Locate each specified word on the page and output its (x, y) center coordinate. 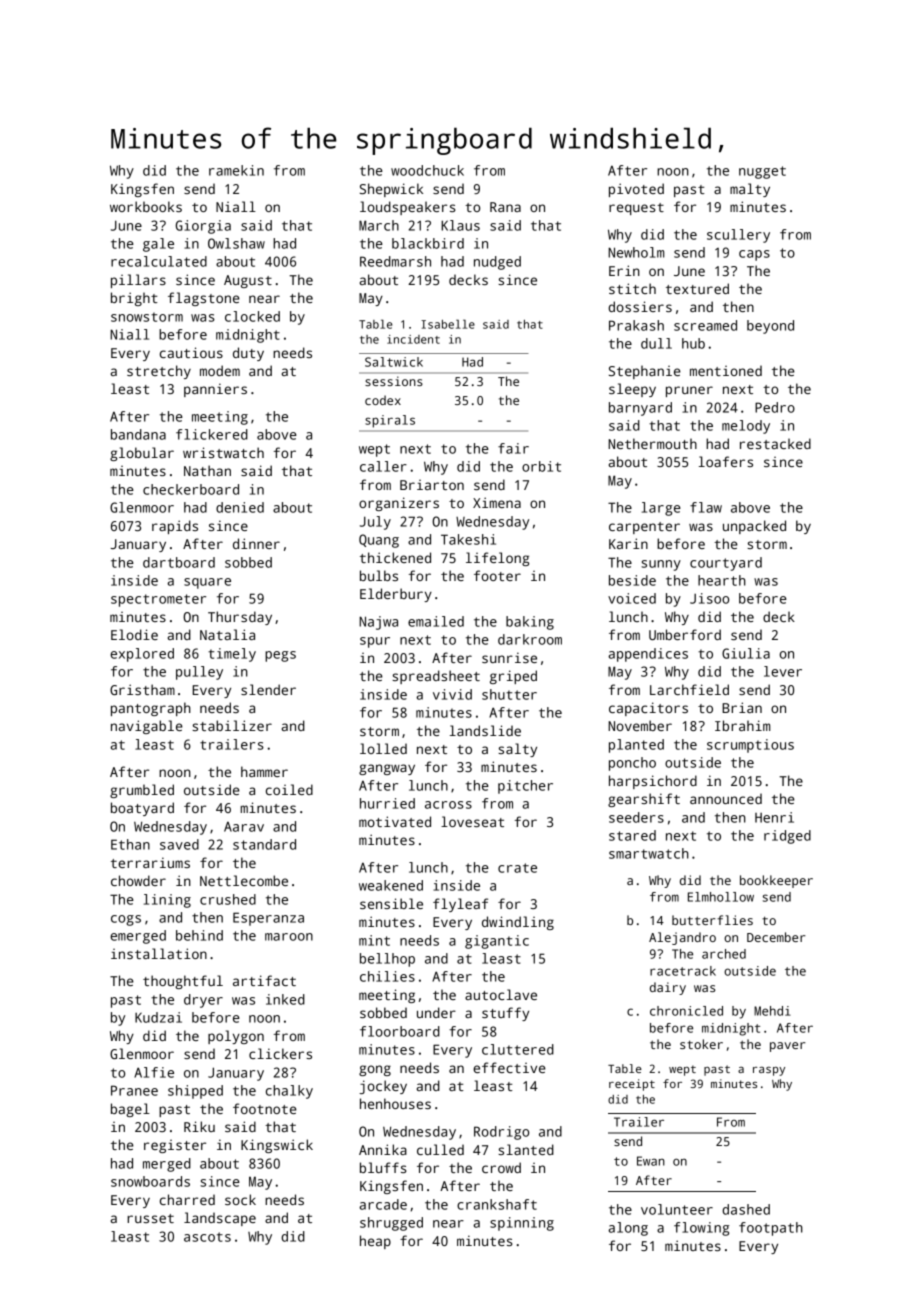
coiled (289, 789)
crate (517, 868)
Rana (505, 207)
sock (240, 1199)
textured (697, 288)
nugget (762, 172)
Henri (774, 817)
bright (134, 299)
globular (142, 454)
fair (513, 448)
